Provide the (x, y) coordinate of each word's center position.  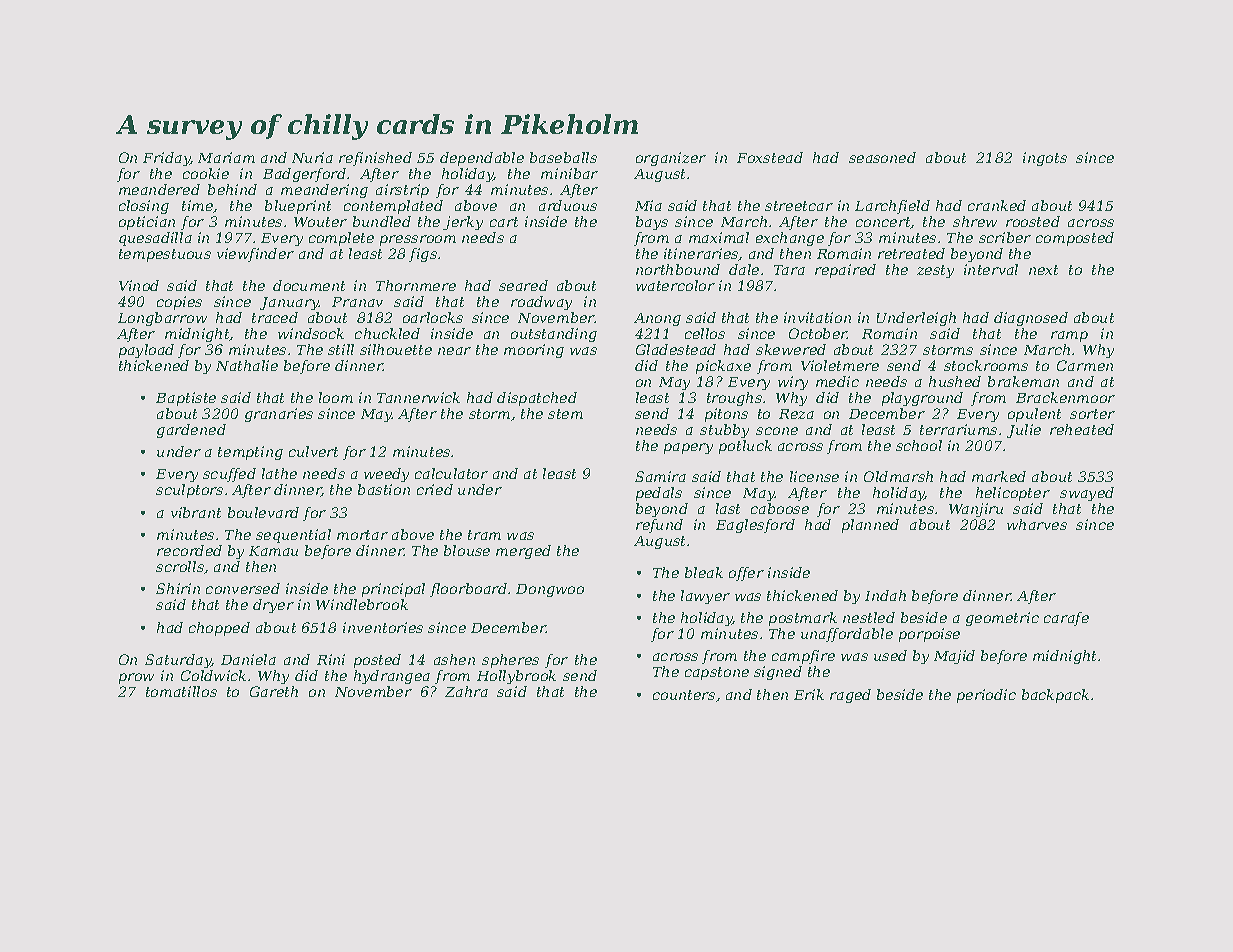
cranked (997, 205)
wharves (1037, 524)
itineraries (701, 254)
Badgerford (304, 175)
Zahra (466, 691)
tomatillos (181, 691)
